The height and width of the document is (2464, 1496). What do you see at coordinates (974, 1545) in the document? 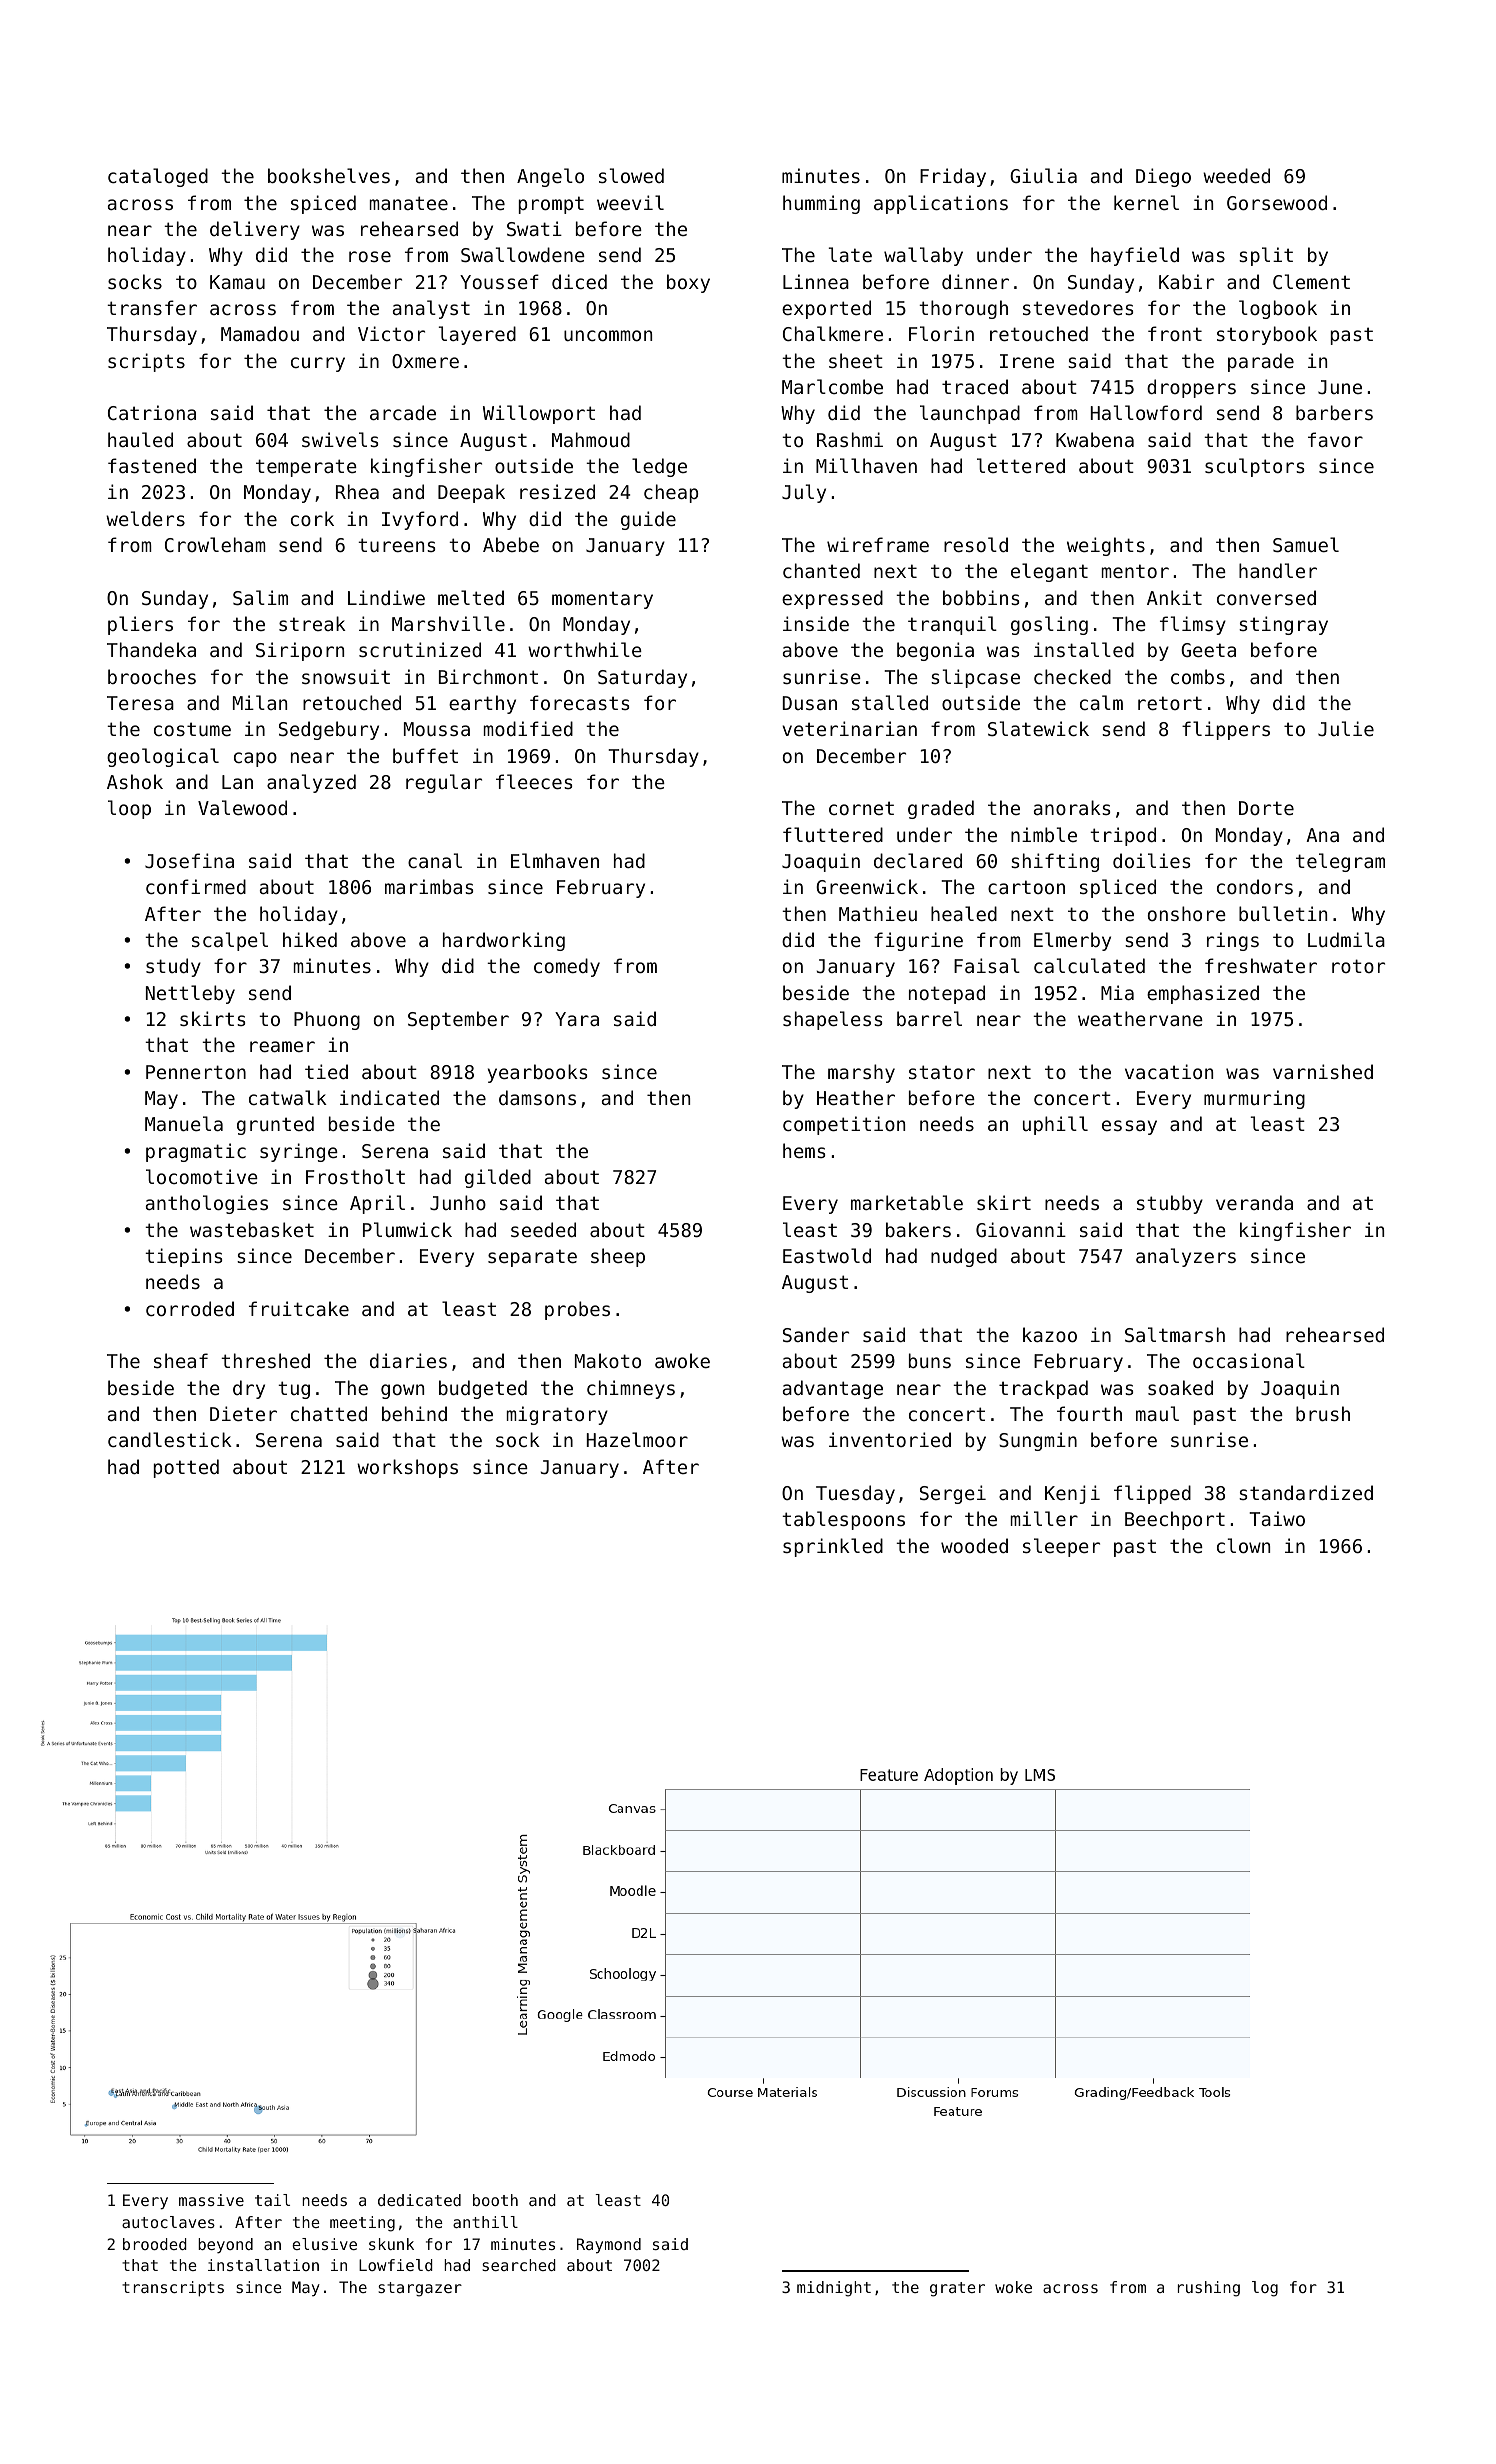
I see `wooded` at bounding box center [974, 1545].
